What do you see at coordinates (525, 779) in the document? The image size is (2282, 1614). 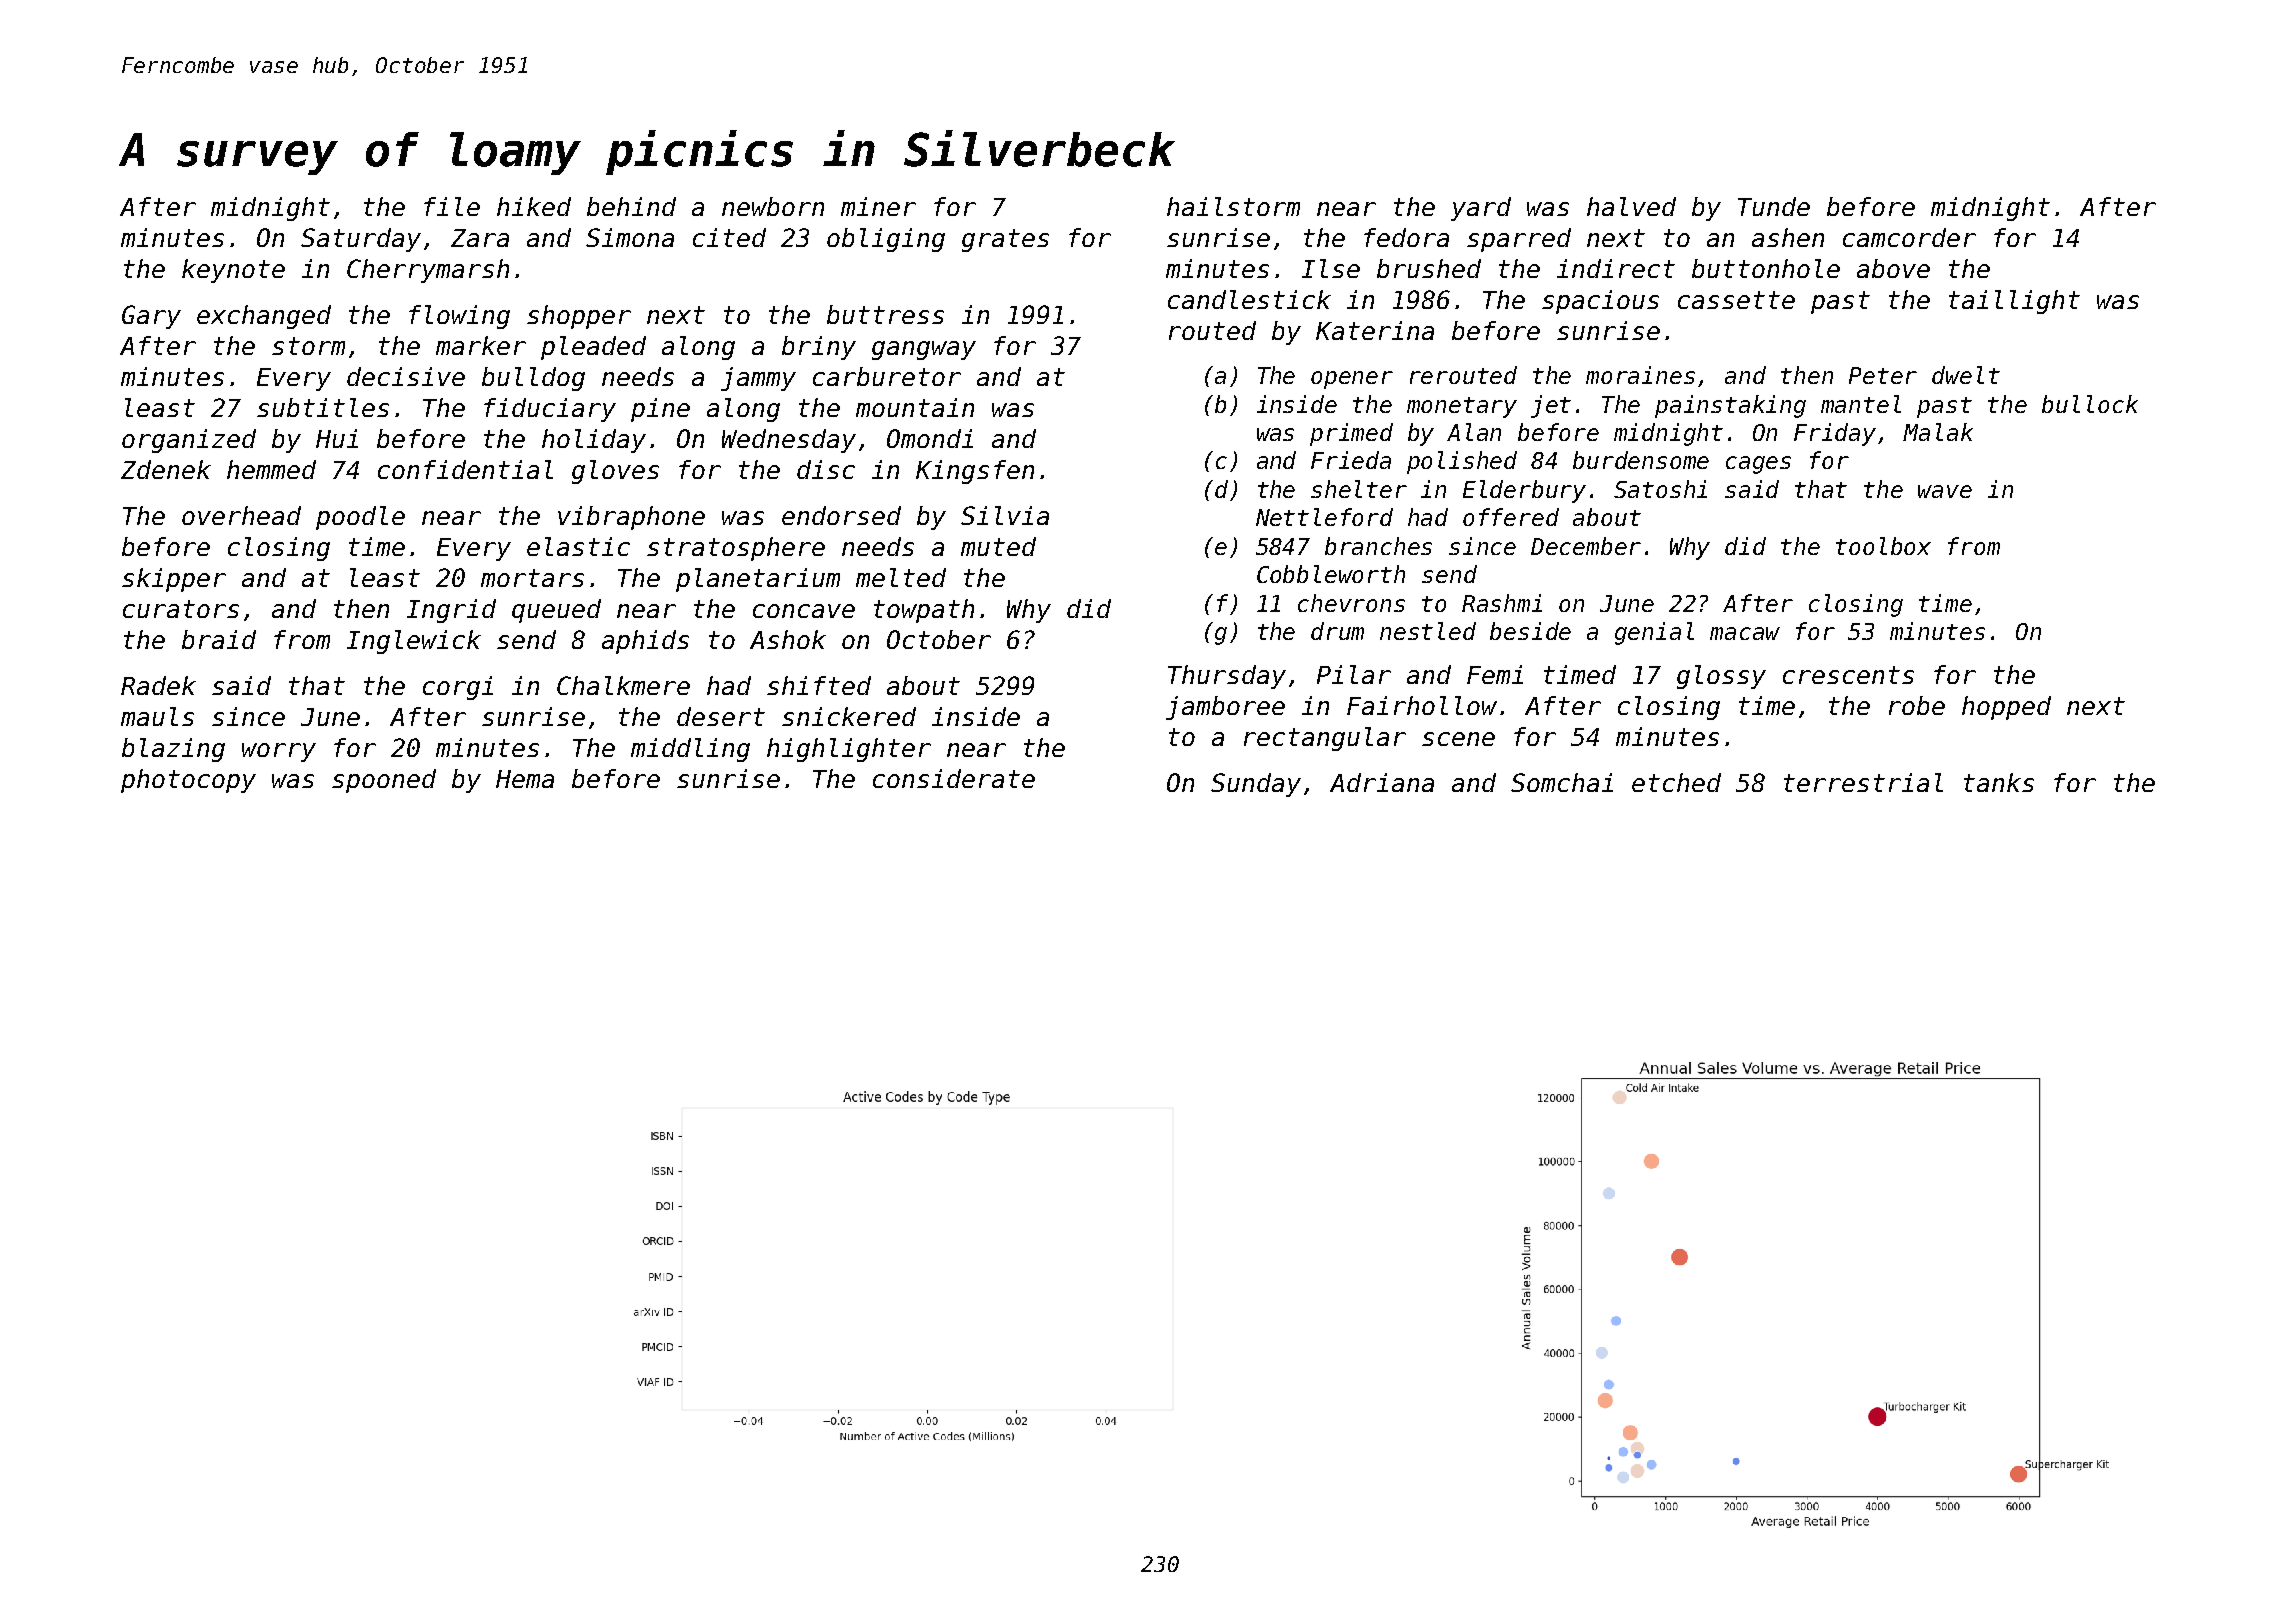 I see `Hema` at bounding box center [525, 779].
